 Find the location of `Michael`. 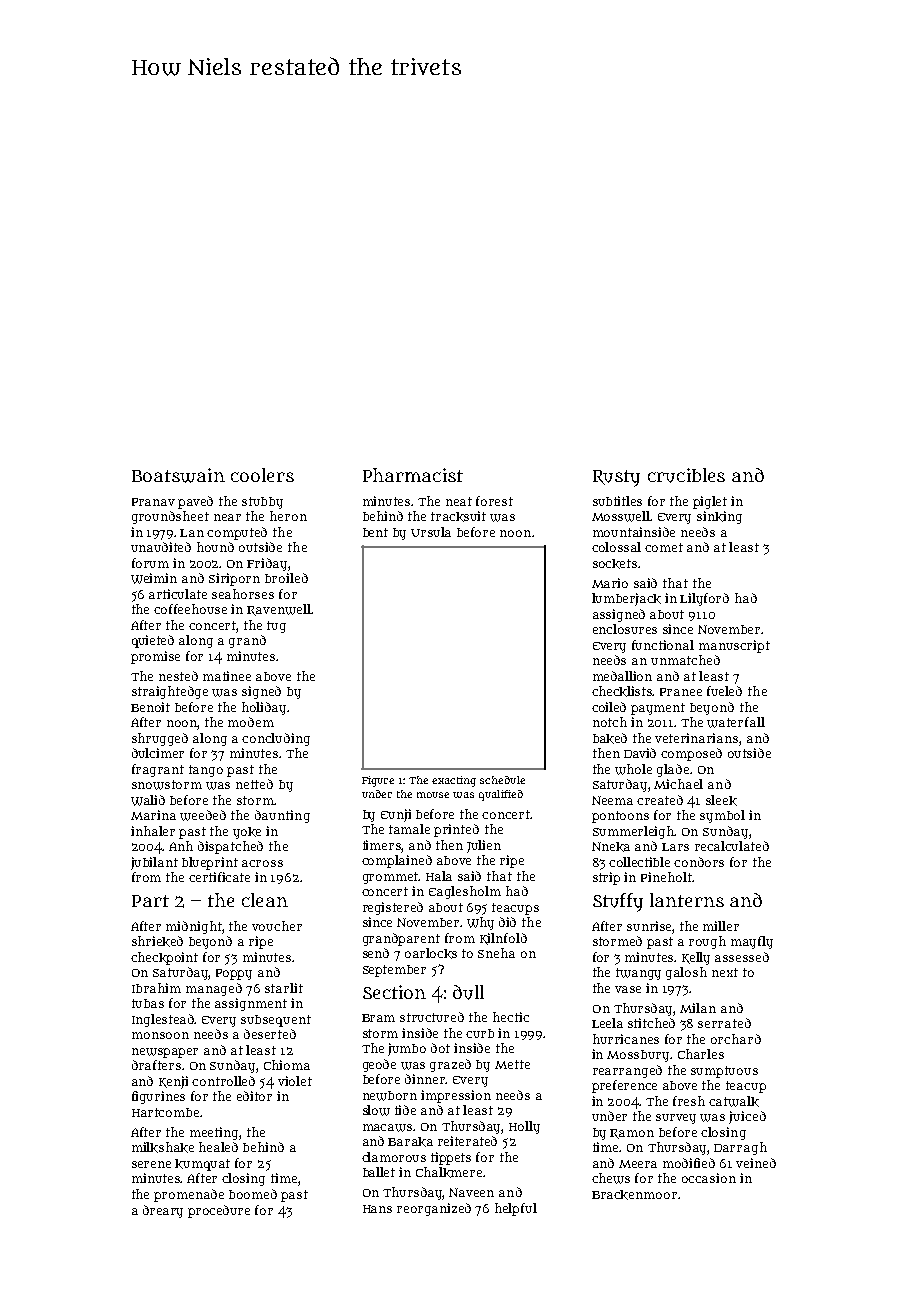

Michael is located at coordinates (678, 784).
